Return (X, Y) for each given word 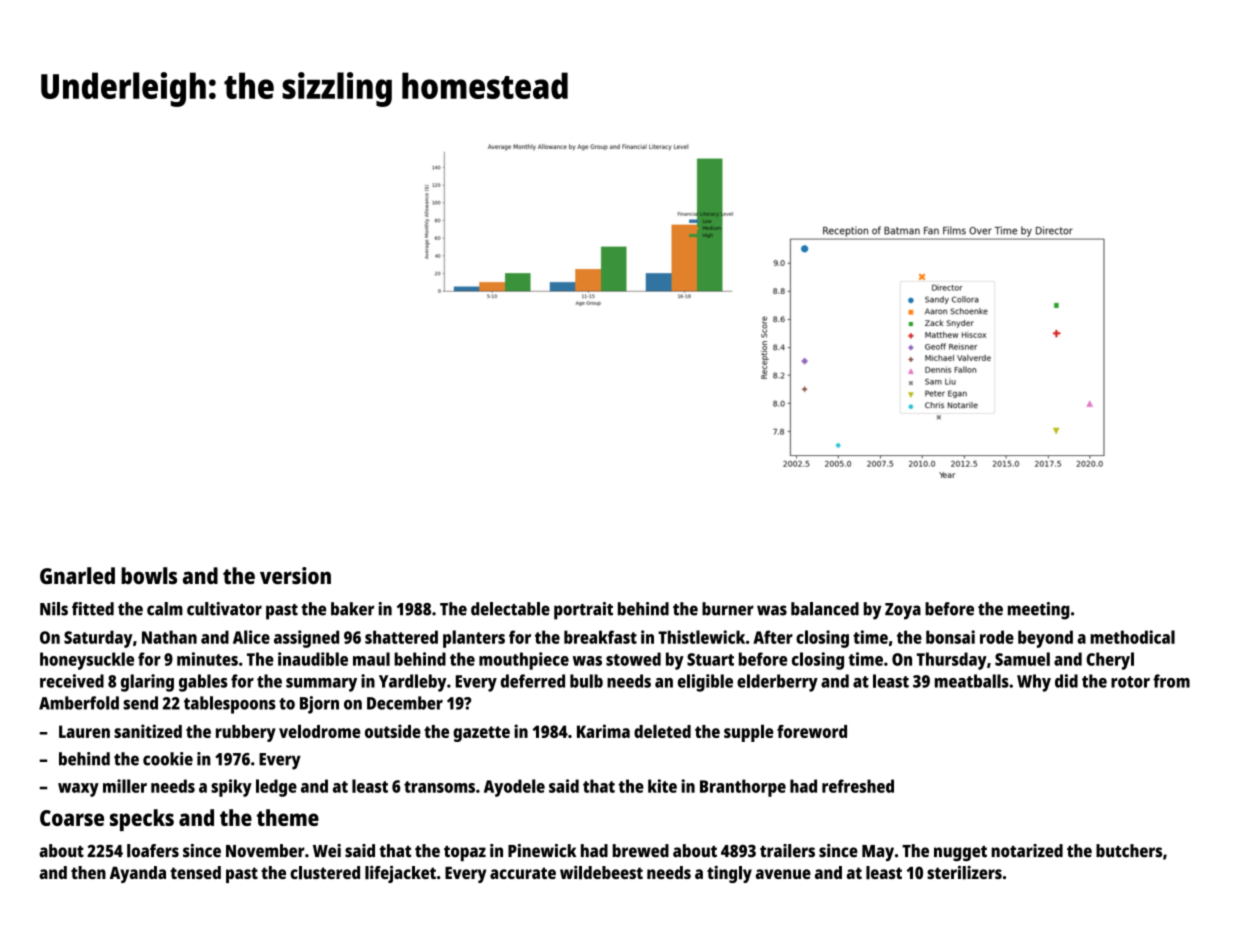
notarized (1027, 851)
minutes (207, 659)
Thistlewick (701, 637)
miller (125, 786)
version (295, 575)
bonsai (950, 637)
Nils (54, 609)
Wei (327, 851)
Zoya (903, 611)
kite (662, 786)
